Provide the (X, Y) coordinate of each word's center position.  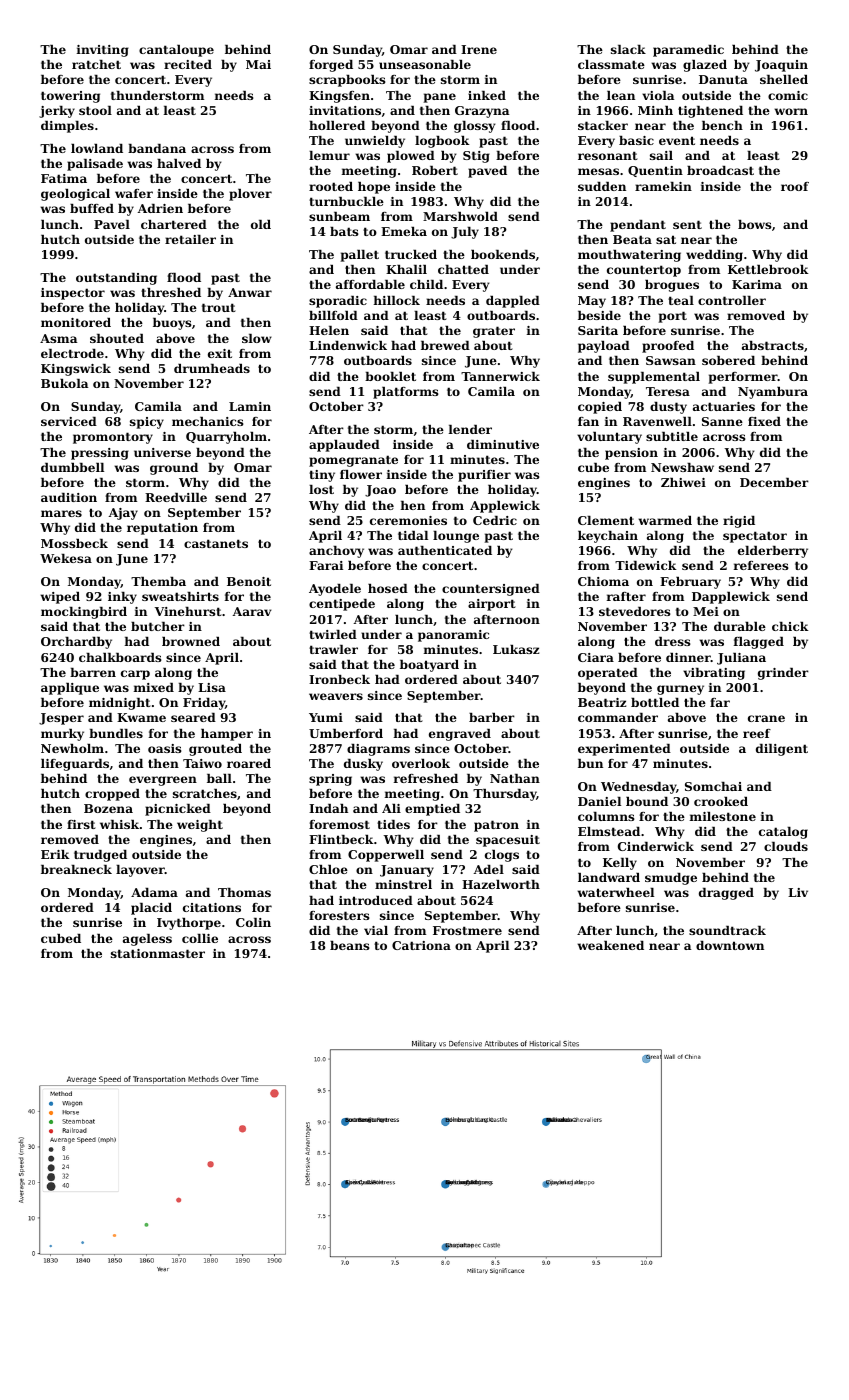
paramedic (688, 51)
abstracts (773, 345)
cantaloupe (176, 51)
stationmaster (158, 953)
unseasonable (425, 64)
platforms (406, 393)
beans (350, 945)
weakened (610, 945)
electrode (72, 353)
